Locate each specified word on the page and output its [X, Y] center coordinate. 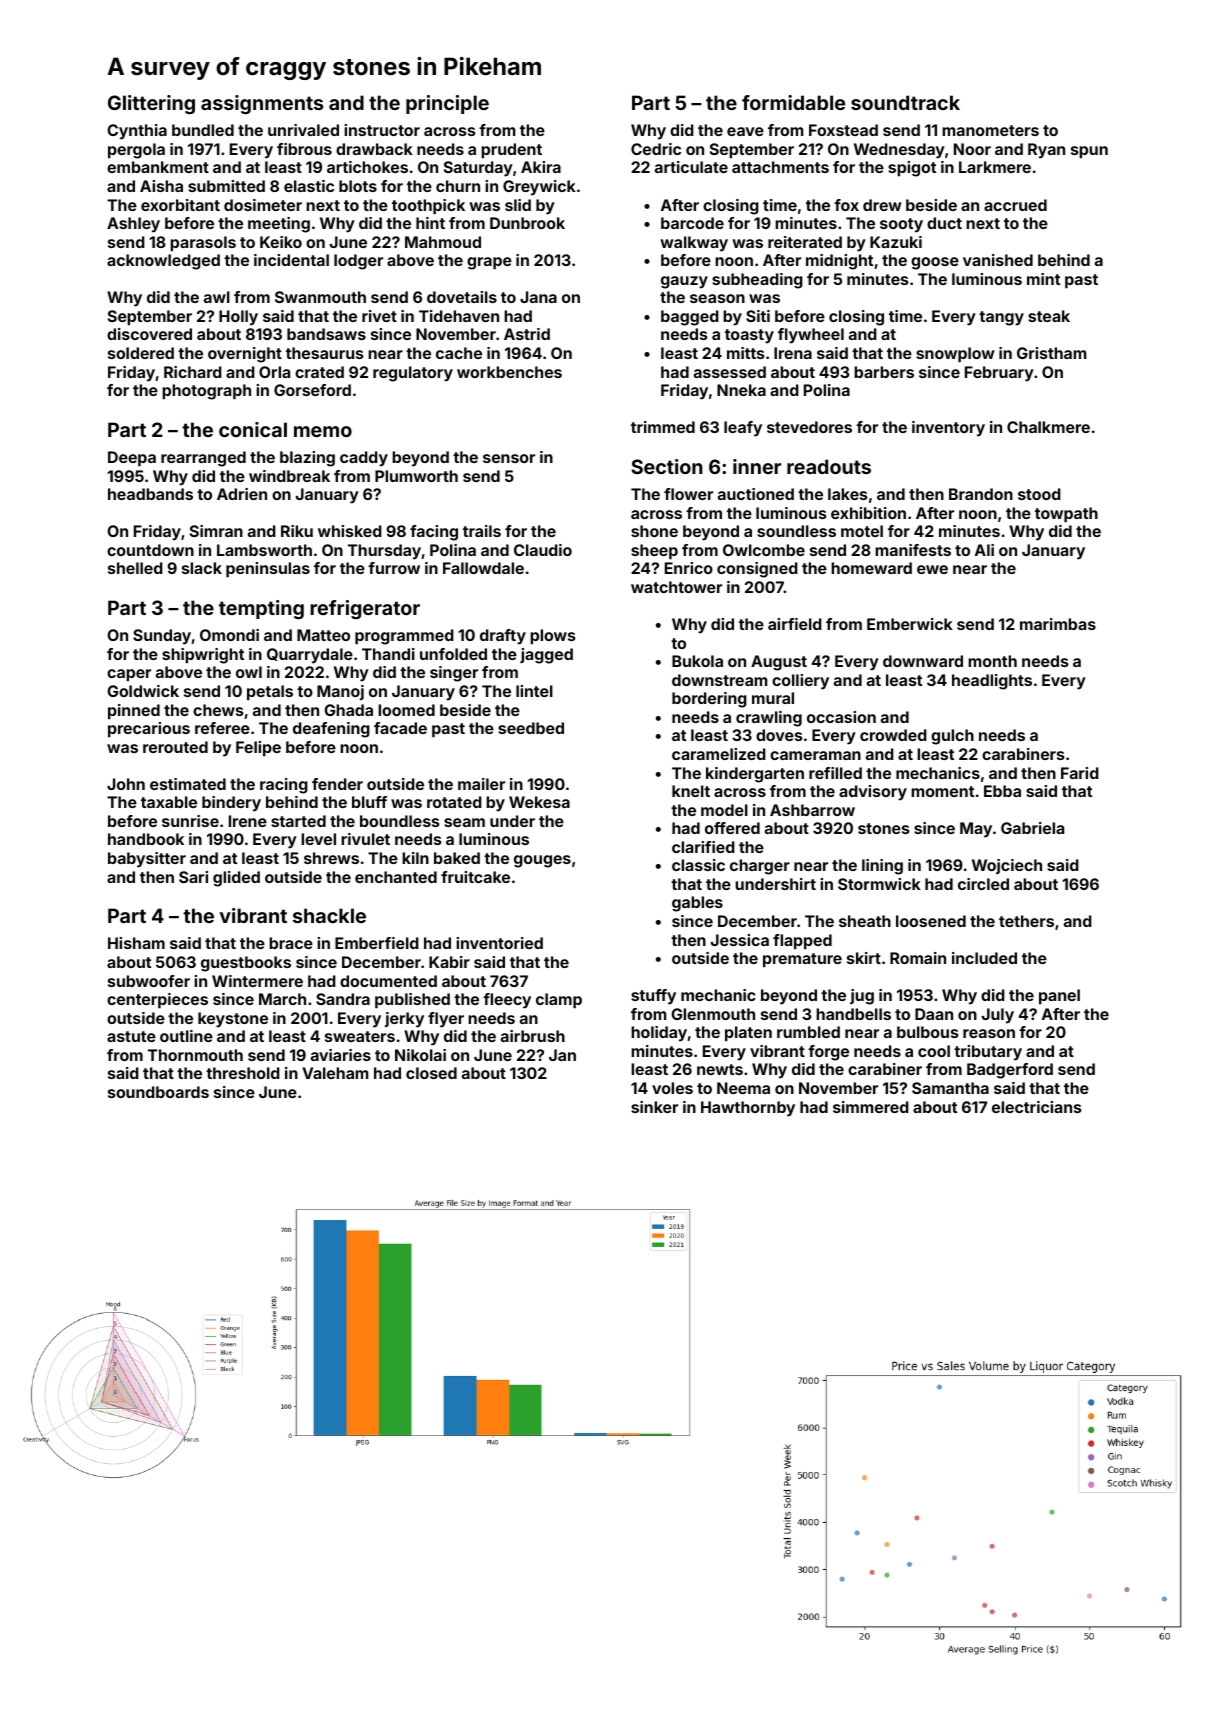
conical [253, 429]
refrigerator [365, 609]
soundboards [158, 1092]
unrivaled [303, 130]
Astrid [527, 334]
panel [1059, 996]
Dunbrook [527, 223]
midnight [839, 262]
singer [454, 674]
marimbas [1058, 624]
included [984, 958]
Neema [743, 1088]
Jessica [740, 940]
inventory [948, 429]
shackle [329, 915]
